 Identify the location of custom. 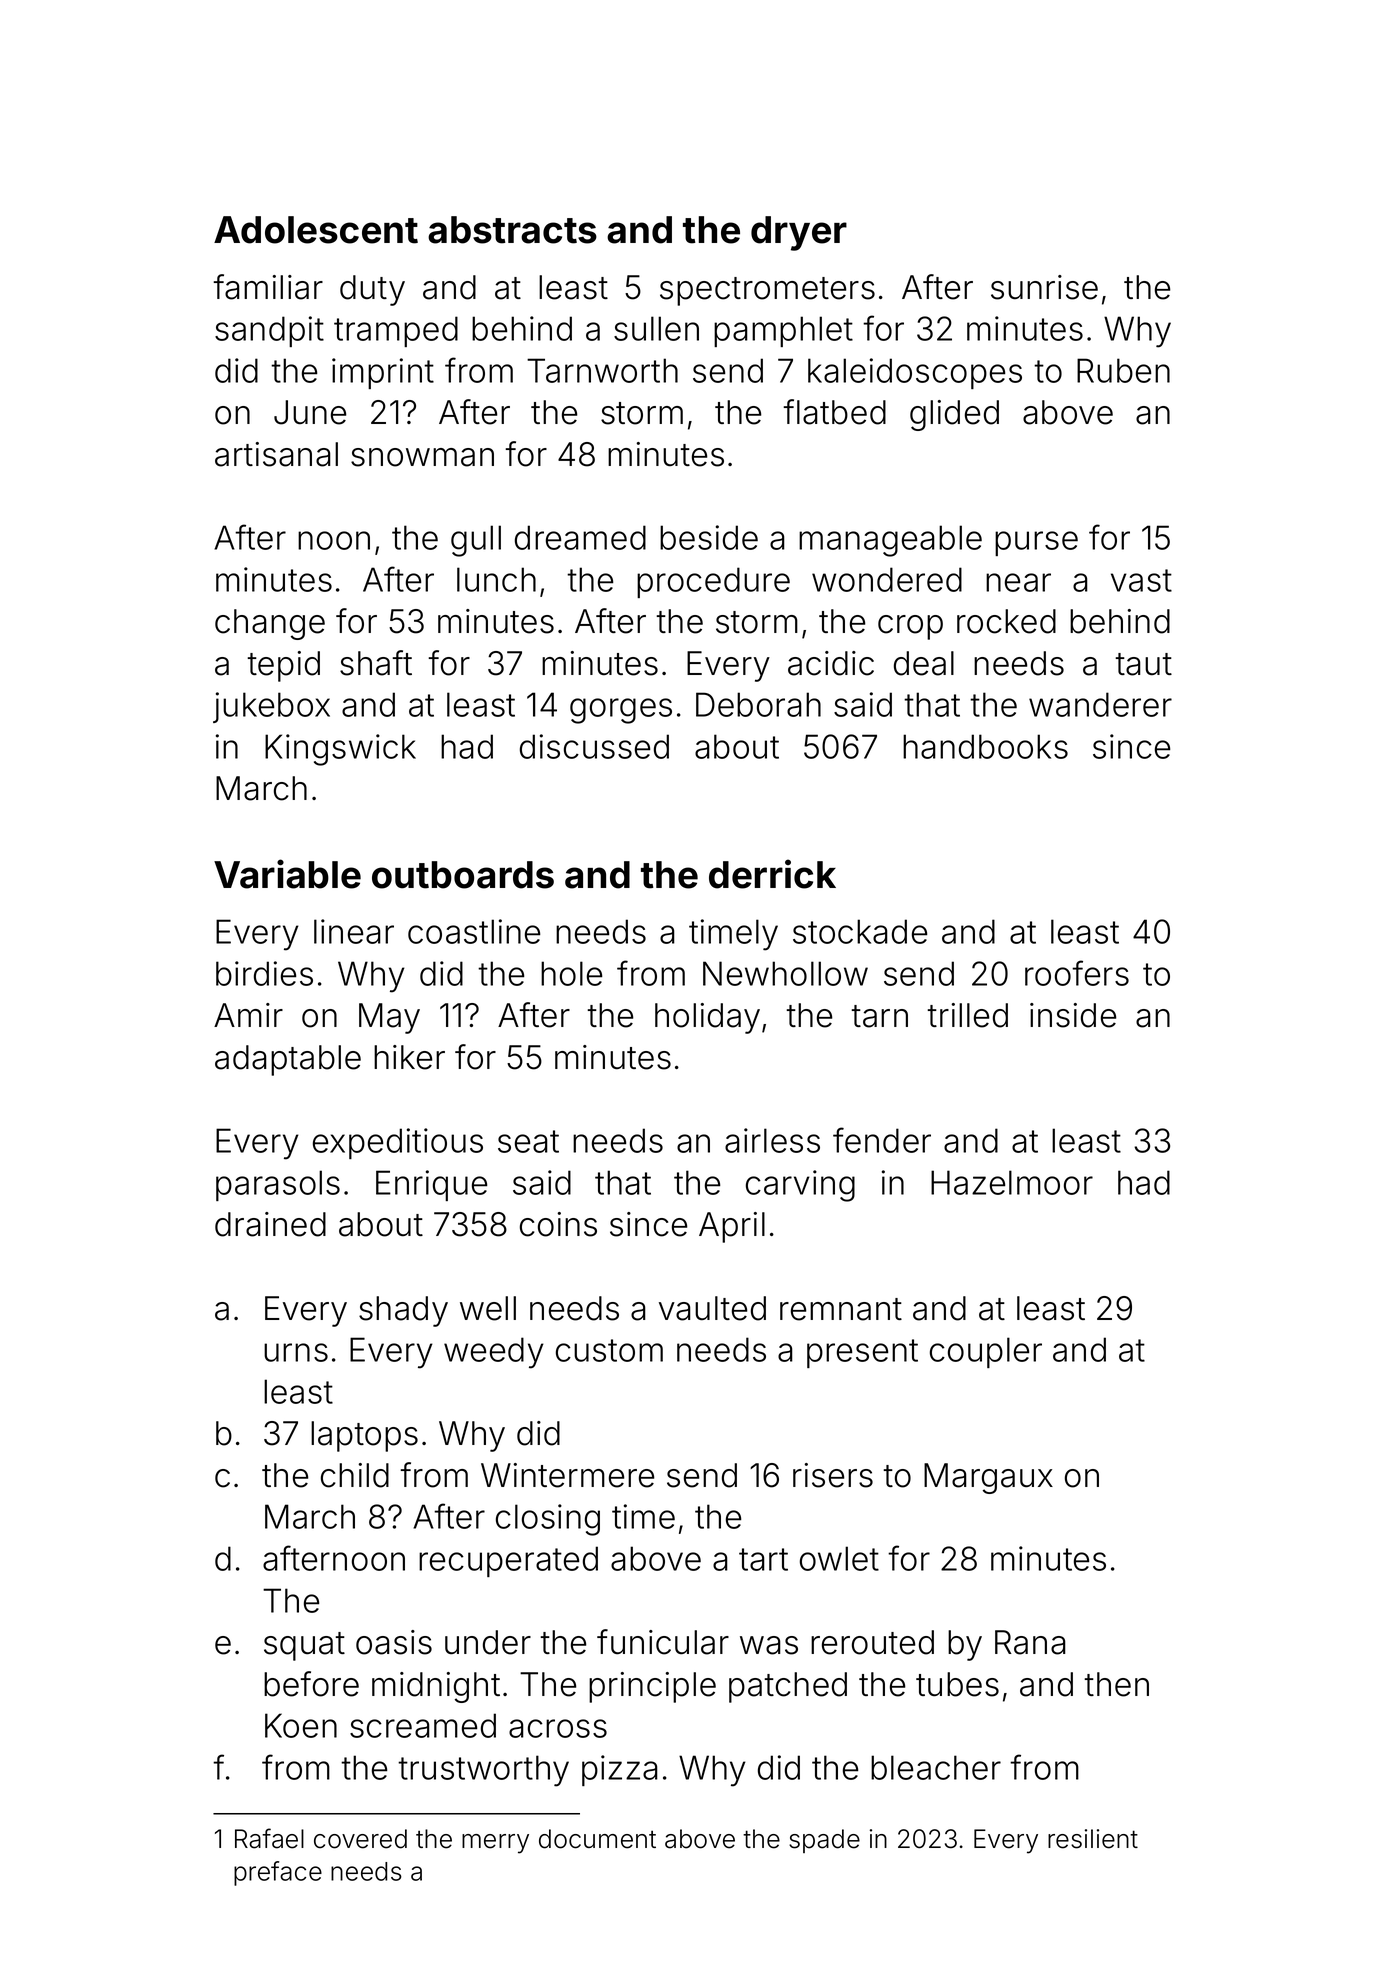
(609, 1350).
